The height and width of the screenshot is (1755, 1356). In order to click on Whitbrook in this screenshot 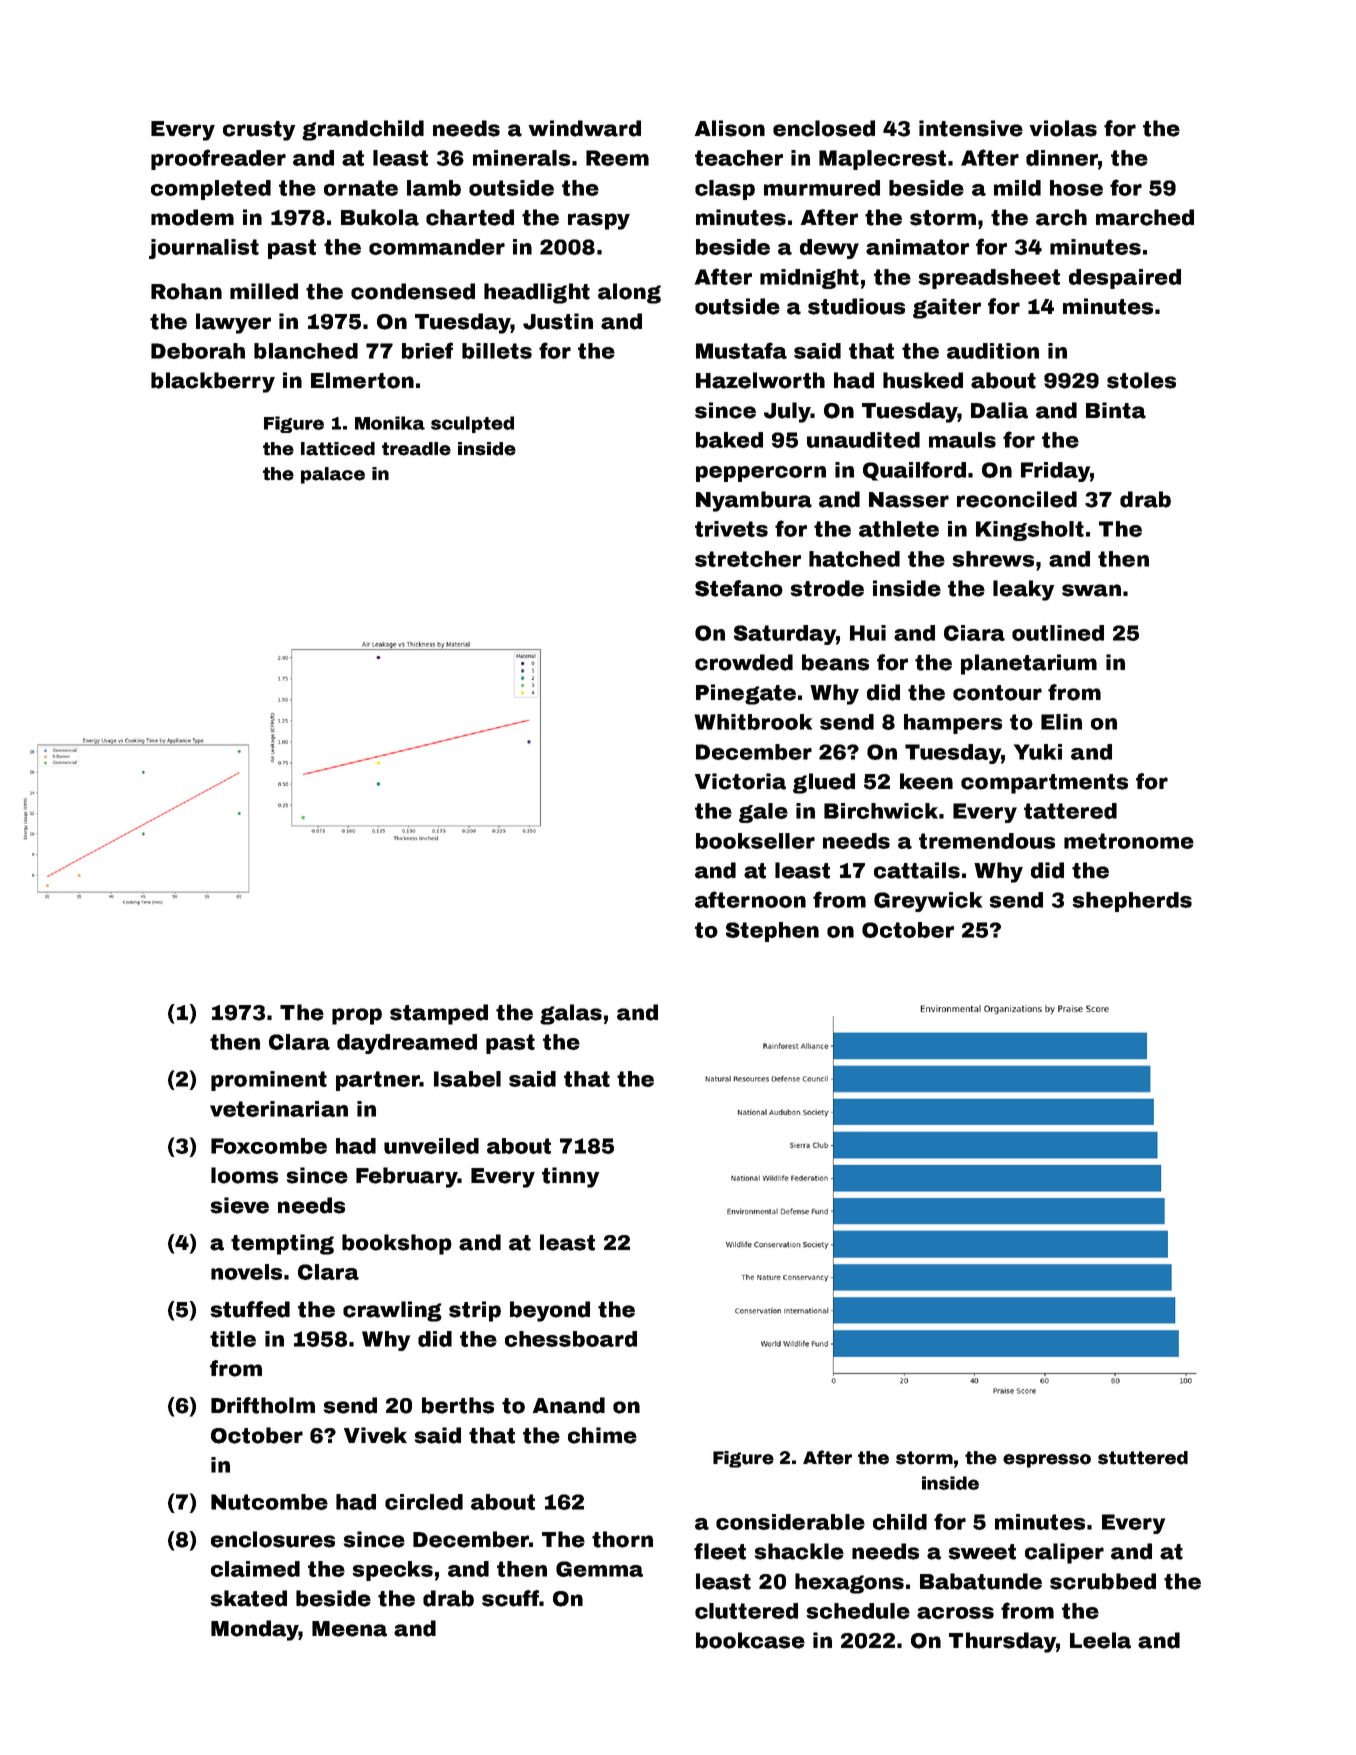, I will do `click(753, 722)`.
